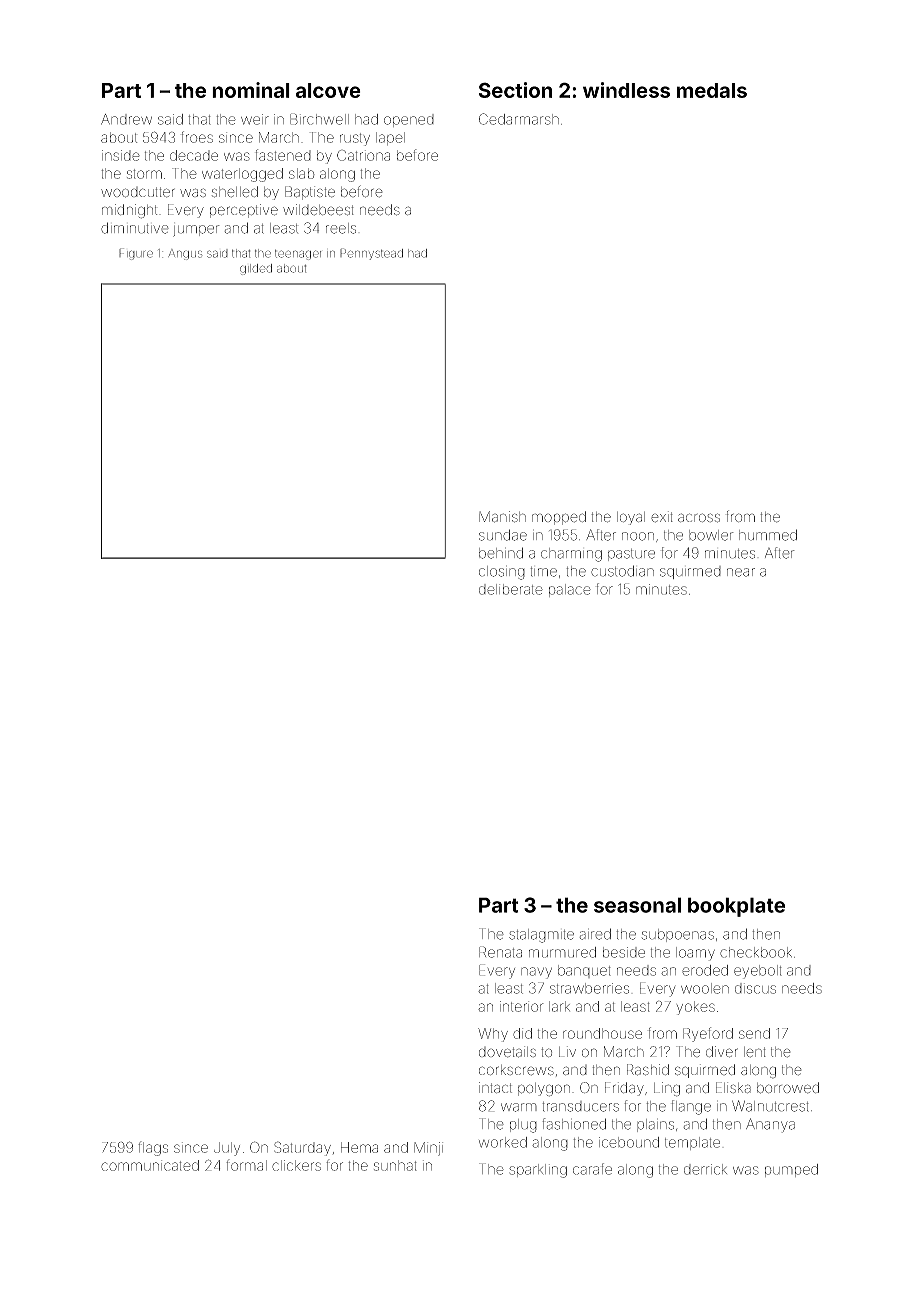  What do you see at coordinates (341, 228) in the screenshot?
I see `reels` at bounding box center [341, 228].
